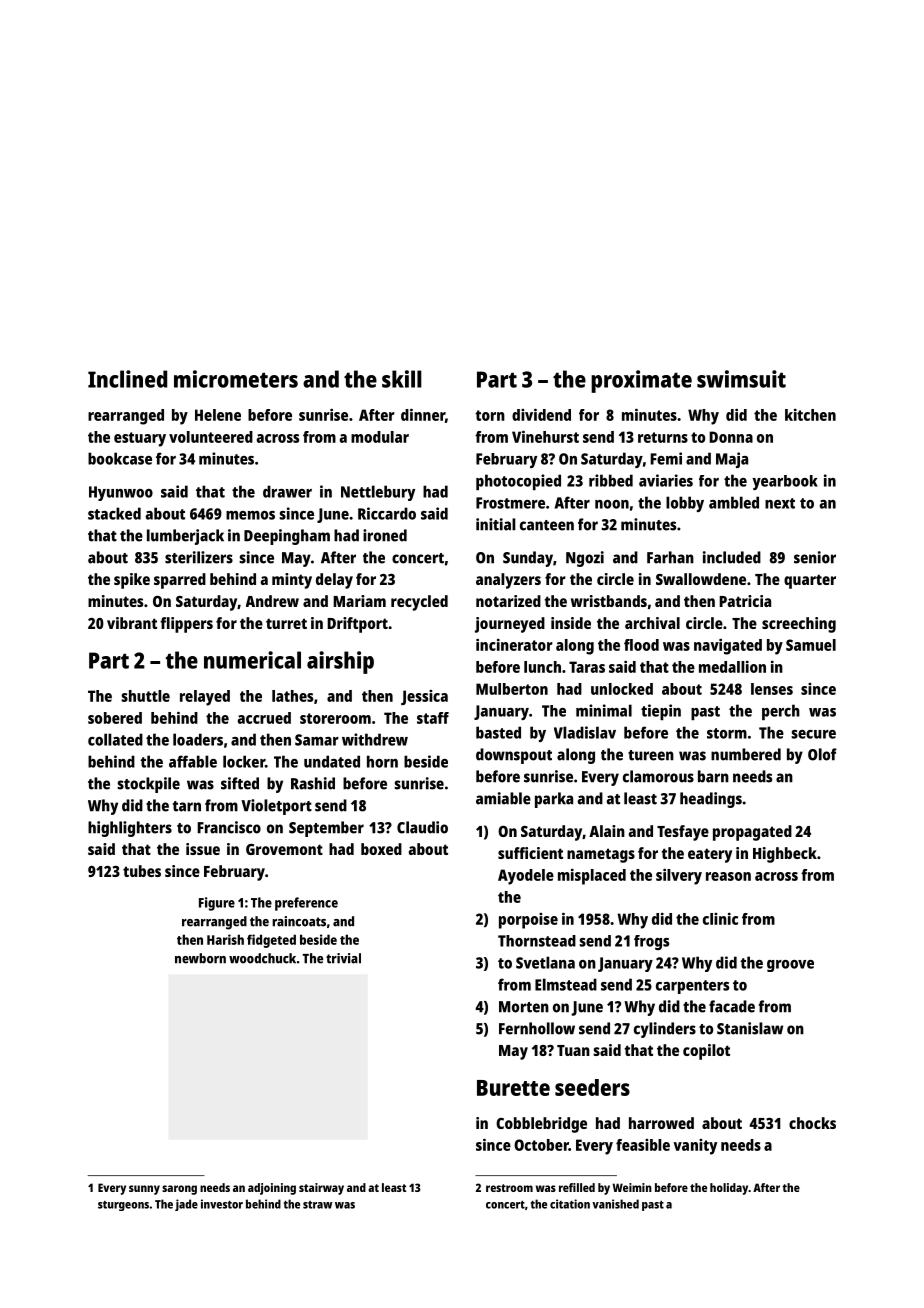 Image resolution: width=924 pixels, height=1308 pixels. What do you see at coordinates (811, 645) in the document?
I see `Samuel` at bounding box center [811, 645].
